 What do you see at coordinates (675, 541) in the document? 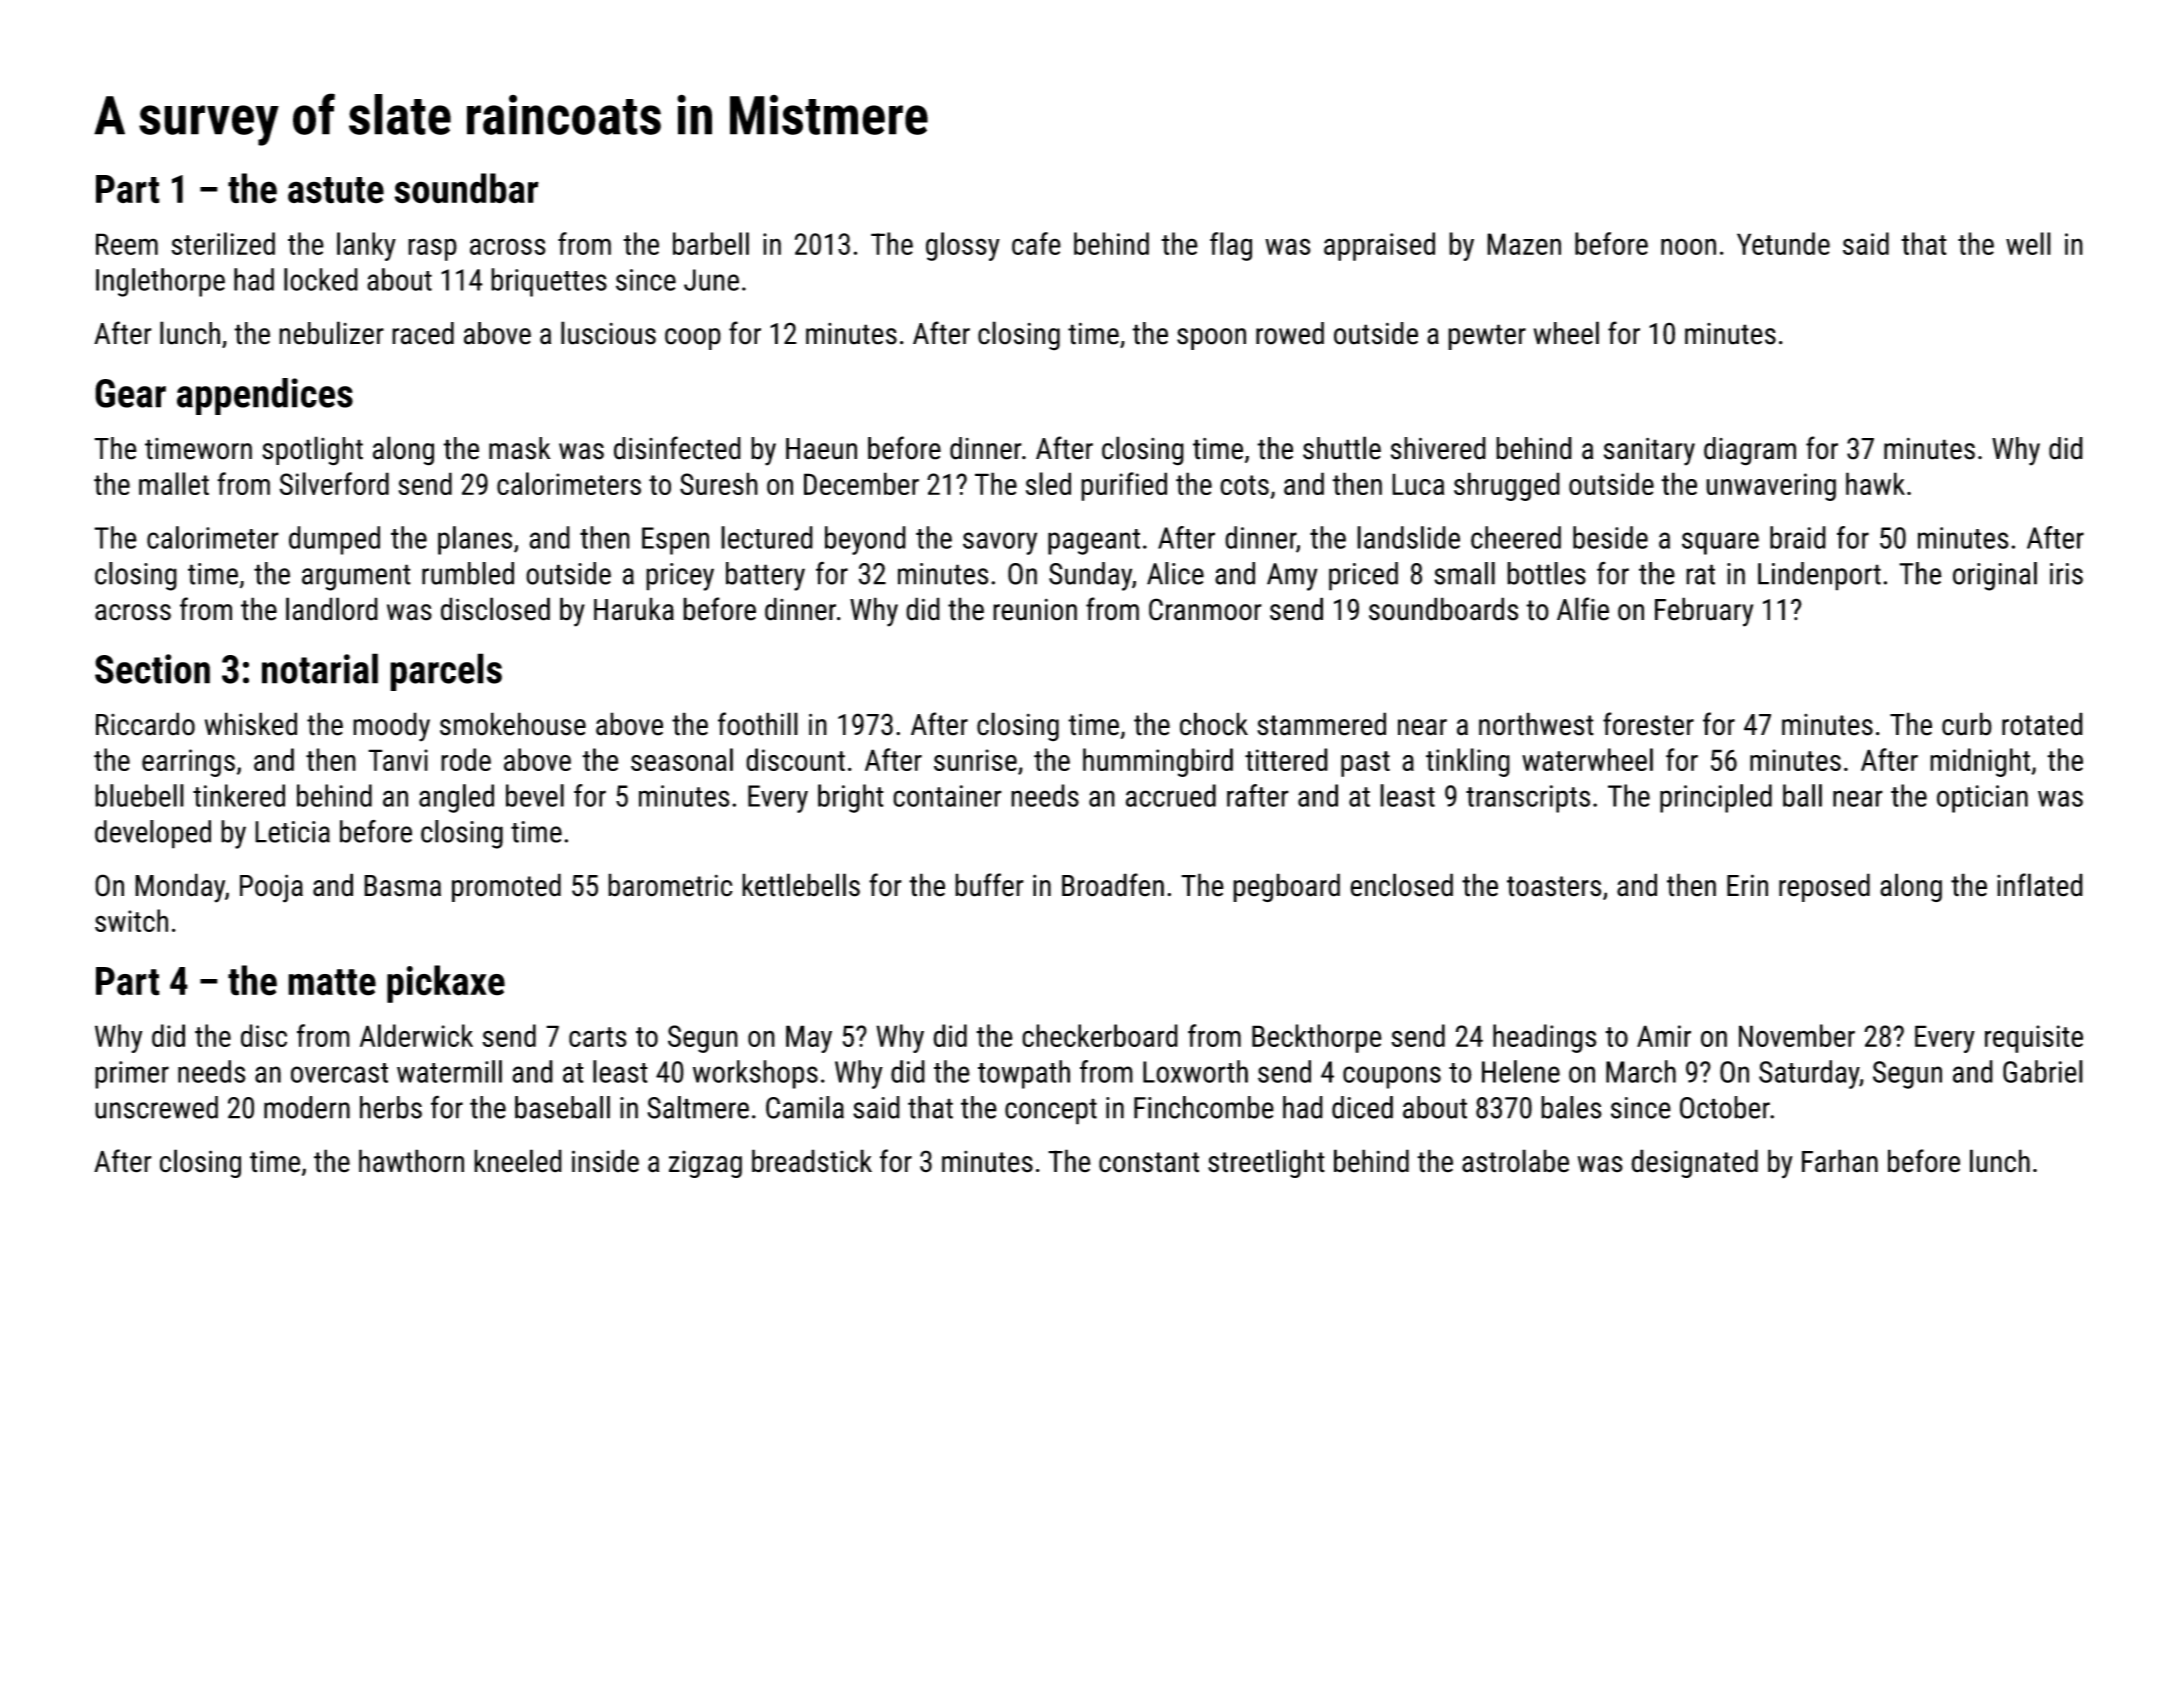
I see `Espen` at bounding box center [675, 541].
